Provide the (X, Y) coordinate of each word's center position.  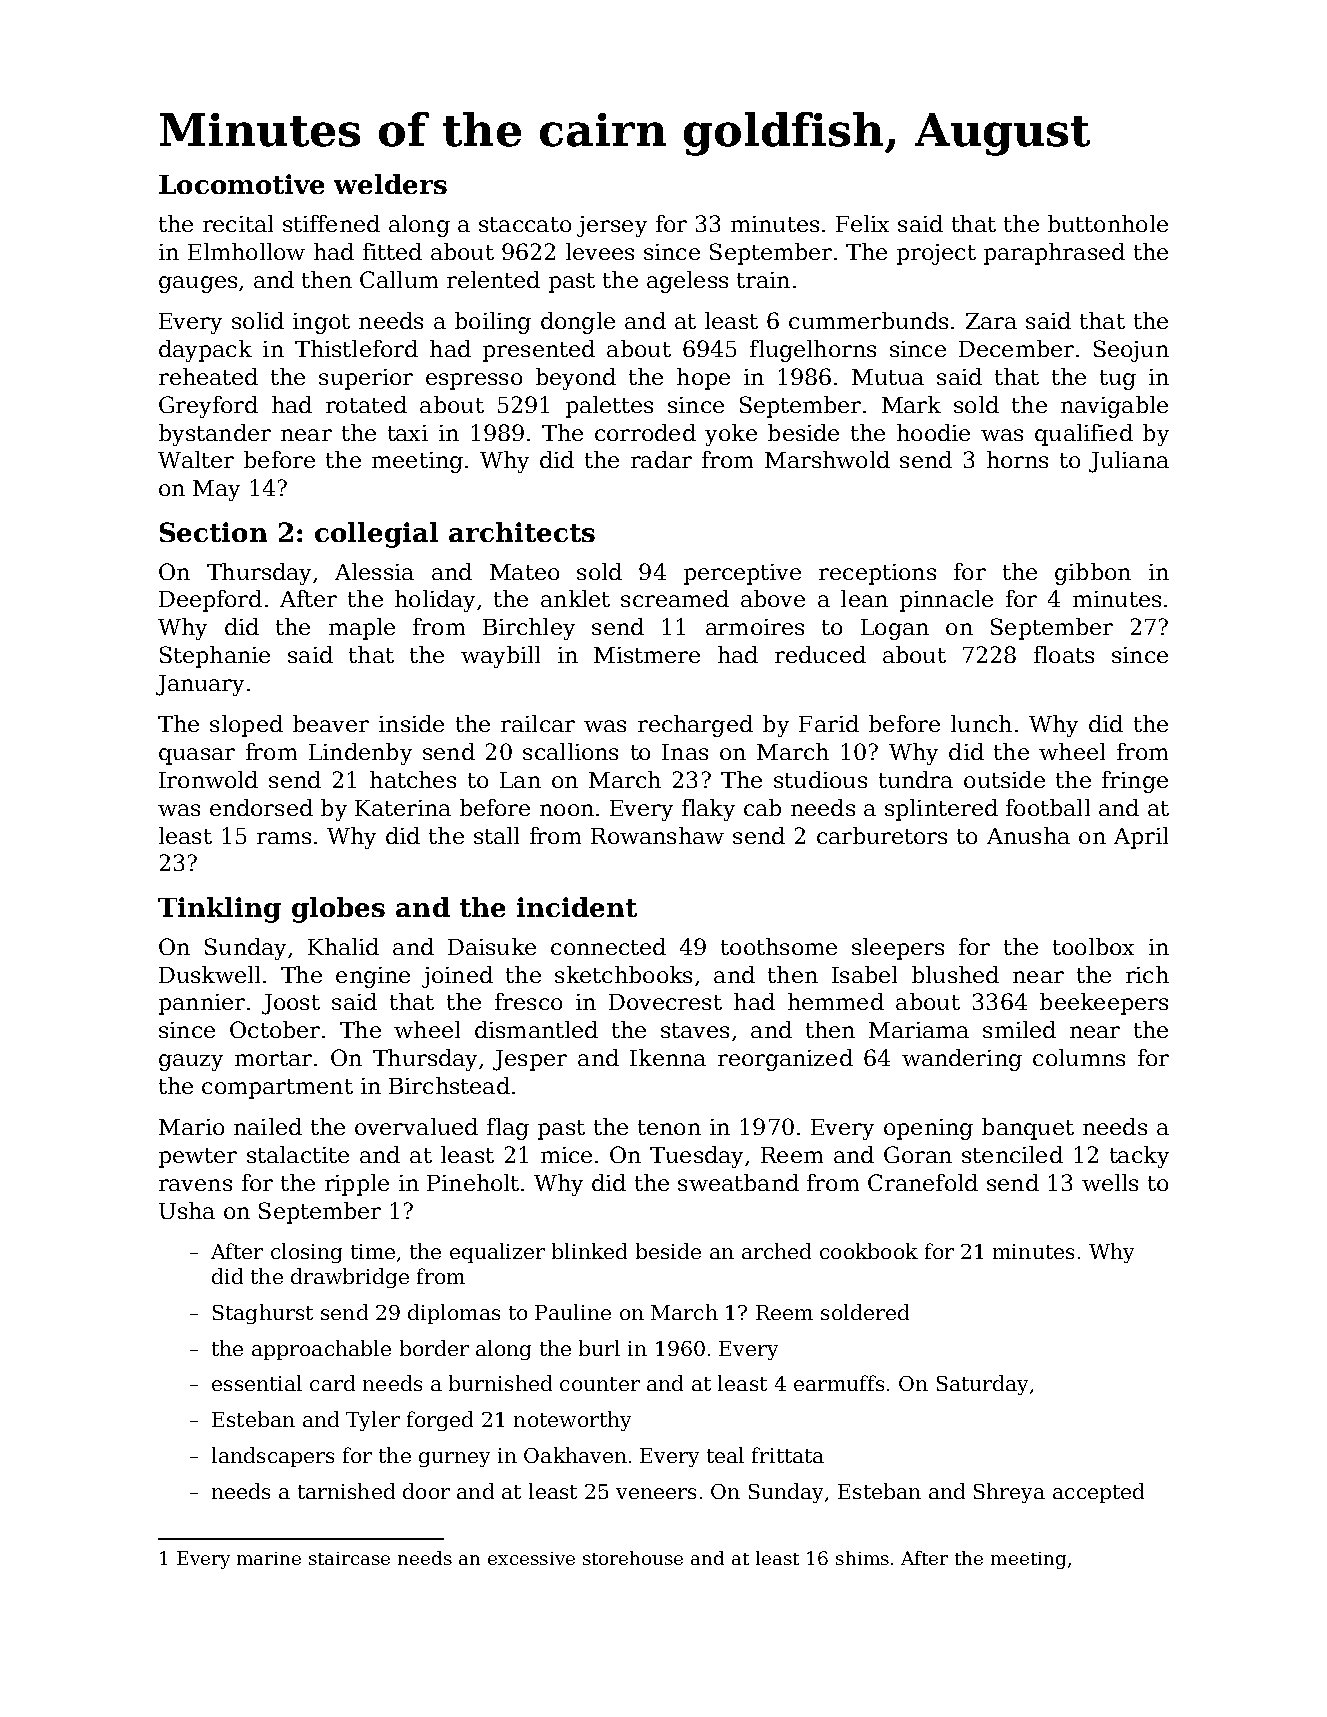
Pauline (573, 1312)
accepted (1098, 1493)
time (373, 1251)
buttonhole (1108, 223)
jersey (612, 226)
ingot (321, 323)
